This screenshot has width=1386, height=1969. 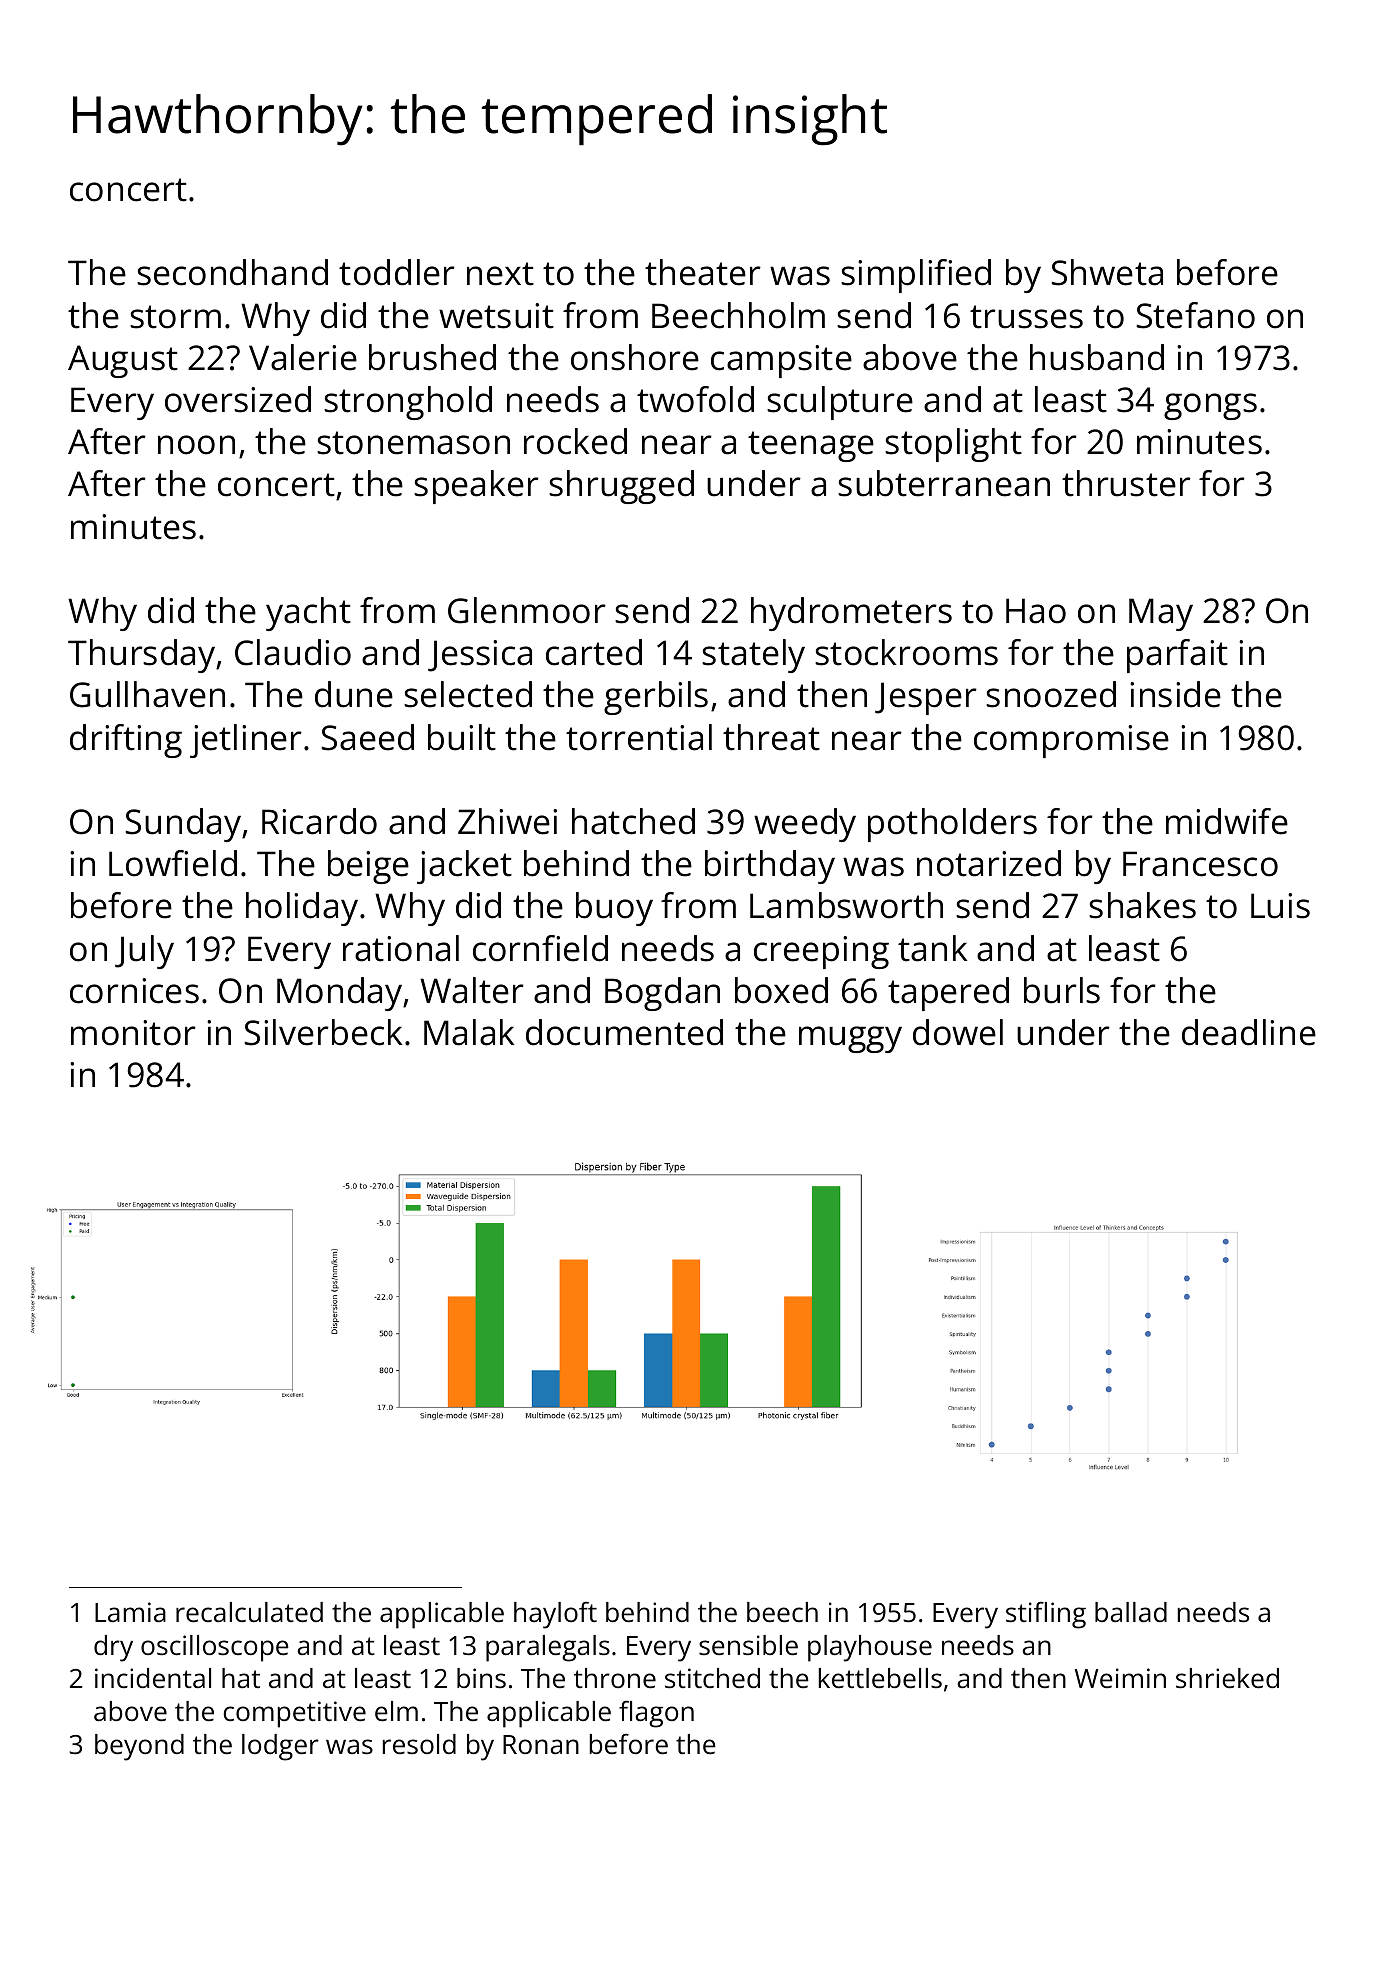 I want to click on theater, so click(x=703, y=272).
